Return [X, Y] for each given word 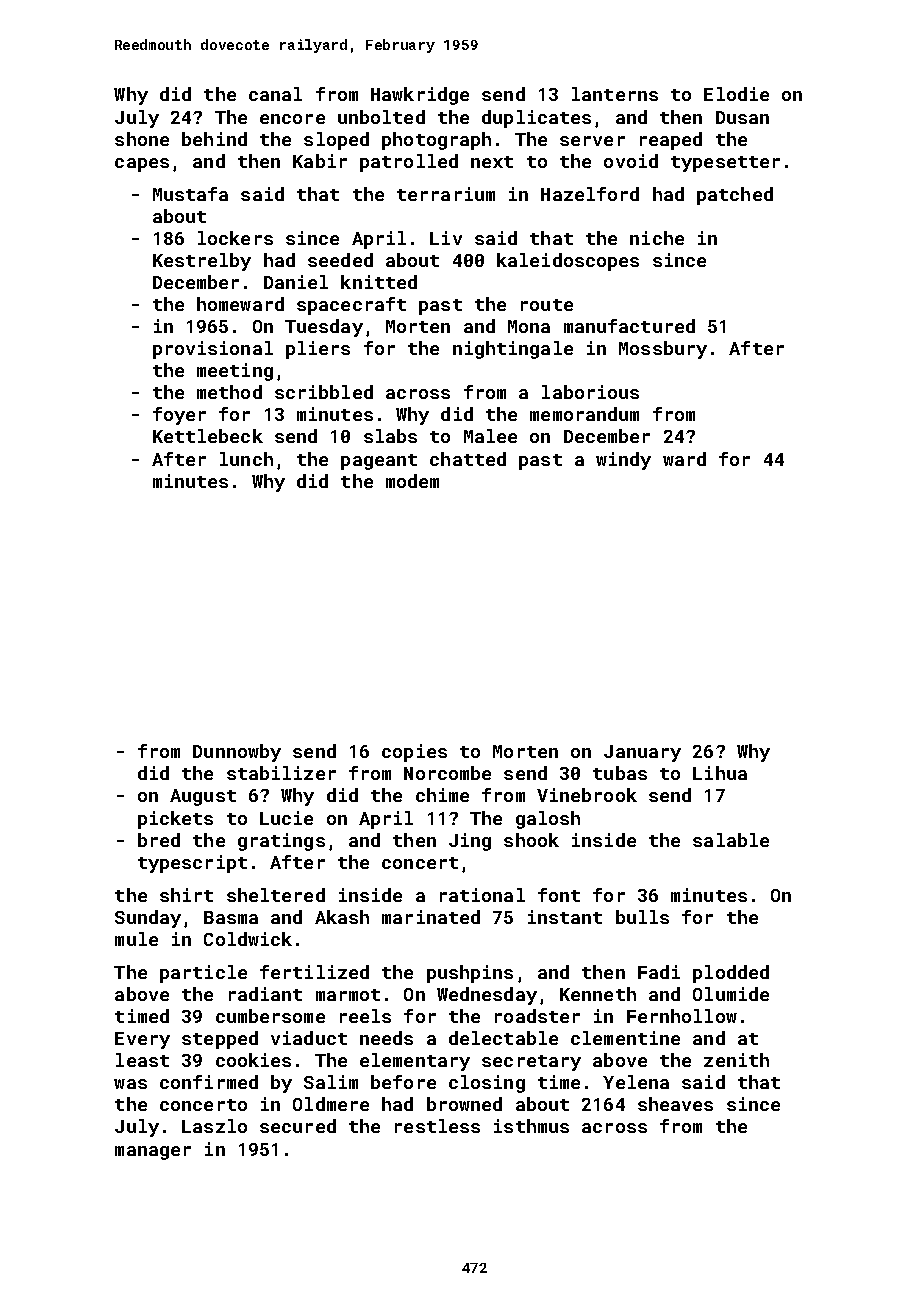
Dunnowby [237, 753]
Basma [231, 917]
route [547, 305]
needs [386, 1038]
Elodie [736, 94]
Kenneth [598, 994]
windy [623, 461]
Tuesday [324, 328]
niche [657, 238]
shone [142, 139]
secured [298, 1126]
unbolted [381, 117]
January [642, 753]
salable [731, 840]
